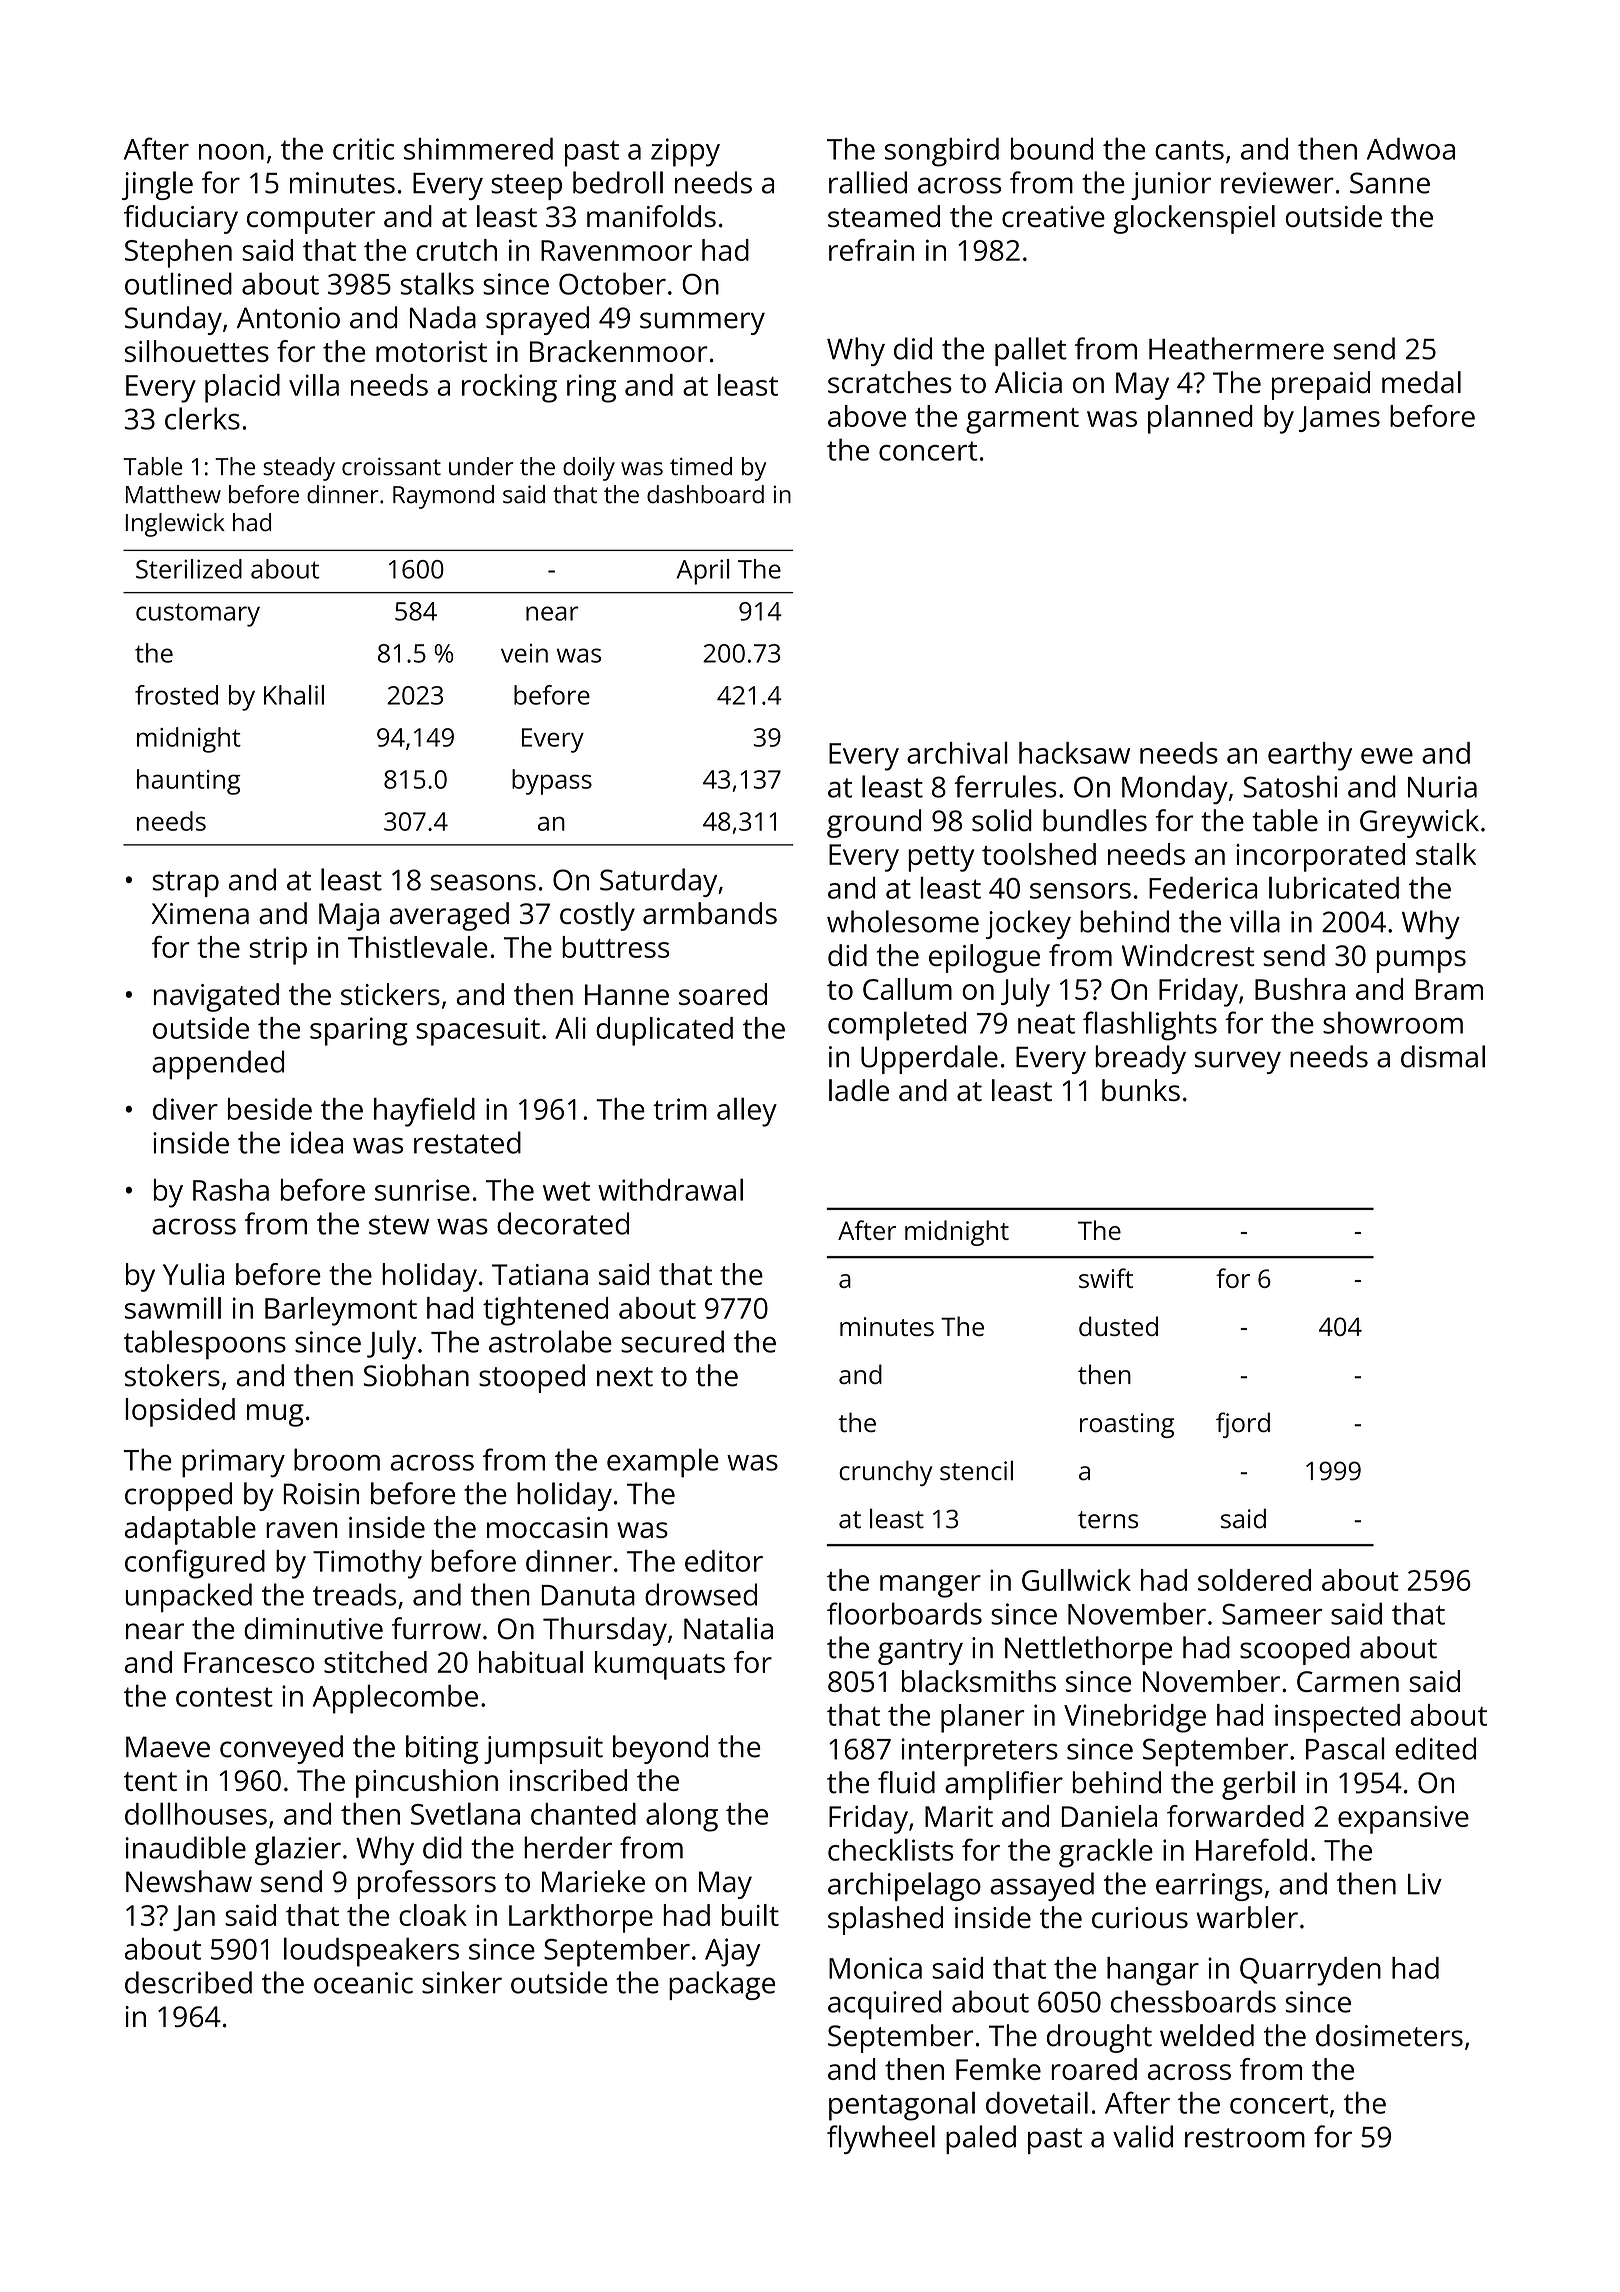  I want to click on incorporated, so click(1320, 857).
